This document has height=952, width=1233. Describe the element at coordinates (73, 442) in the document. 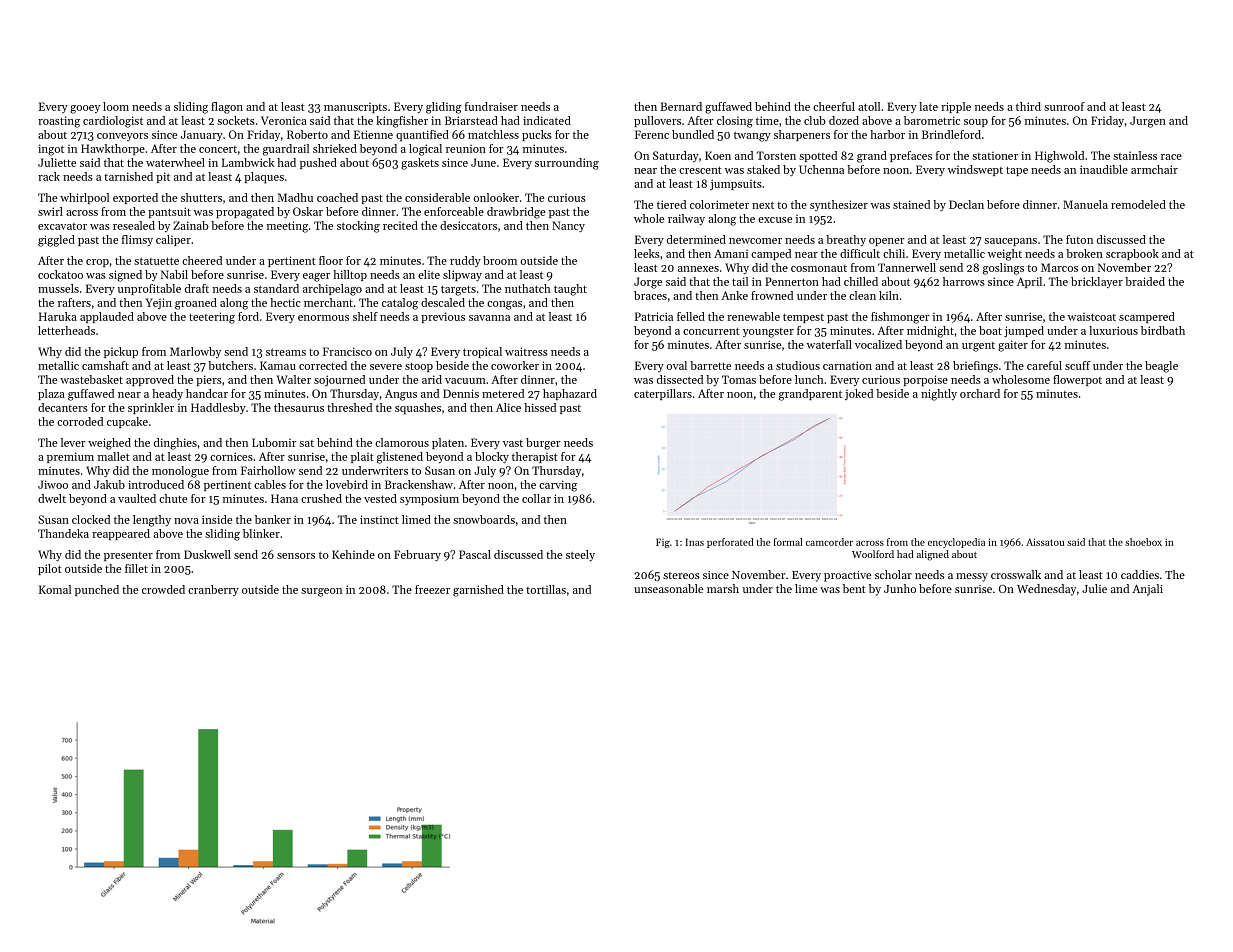

I see `lever` at that location.
